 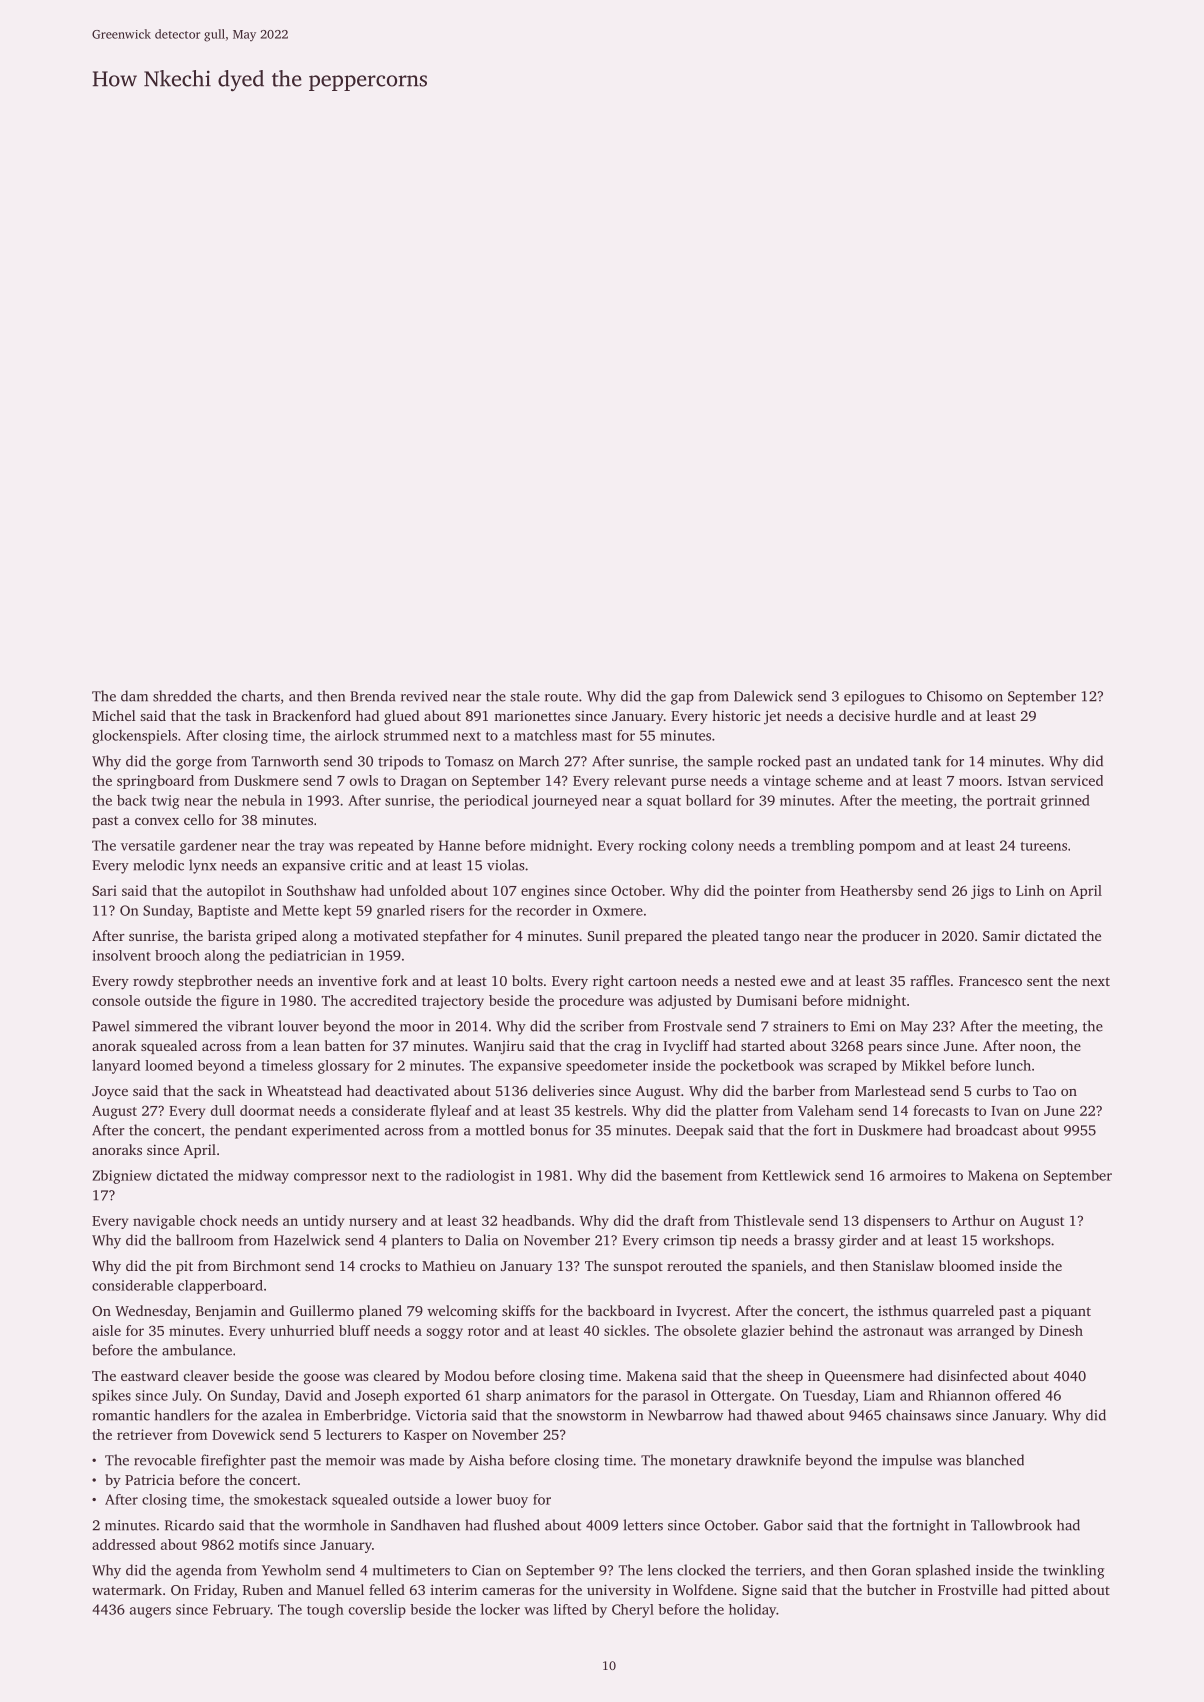 I want to click on cartoon, so click(x=652, y=981).
